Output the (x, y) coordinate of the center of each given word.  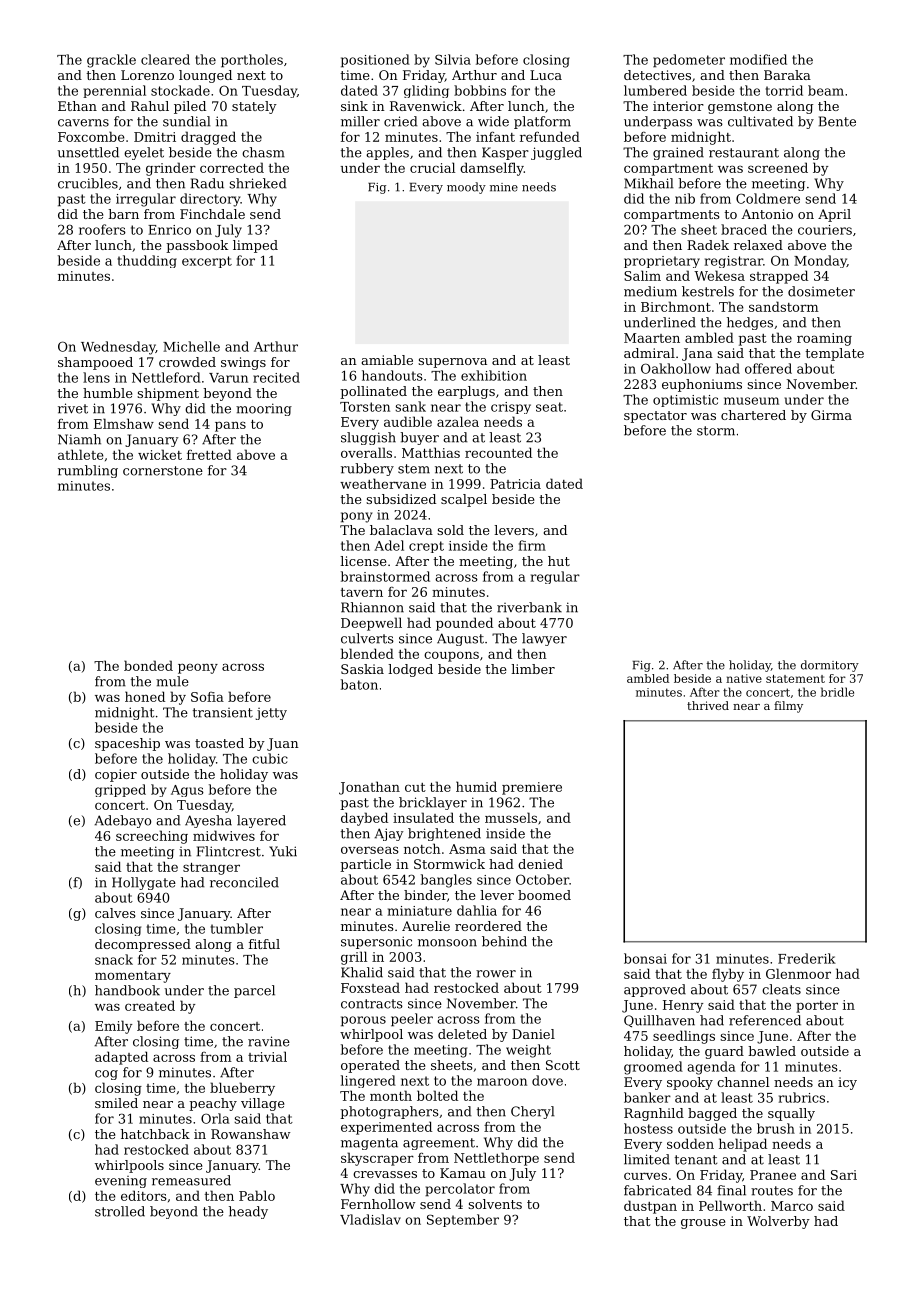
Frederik (807, 958)
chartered (753, 415)
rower (496, 974)
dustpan (650, 1207)
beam (826, 90)
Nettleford (166, 377)
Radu (207, 183)
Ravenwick (426, 106)
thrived (708, 705)
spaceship (127, 744)
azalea (458, 421)
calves (115, 913)
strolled (120, 1211)
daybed (364, 819)
